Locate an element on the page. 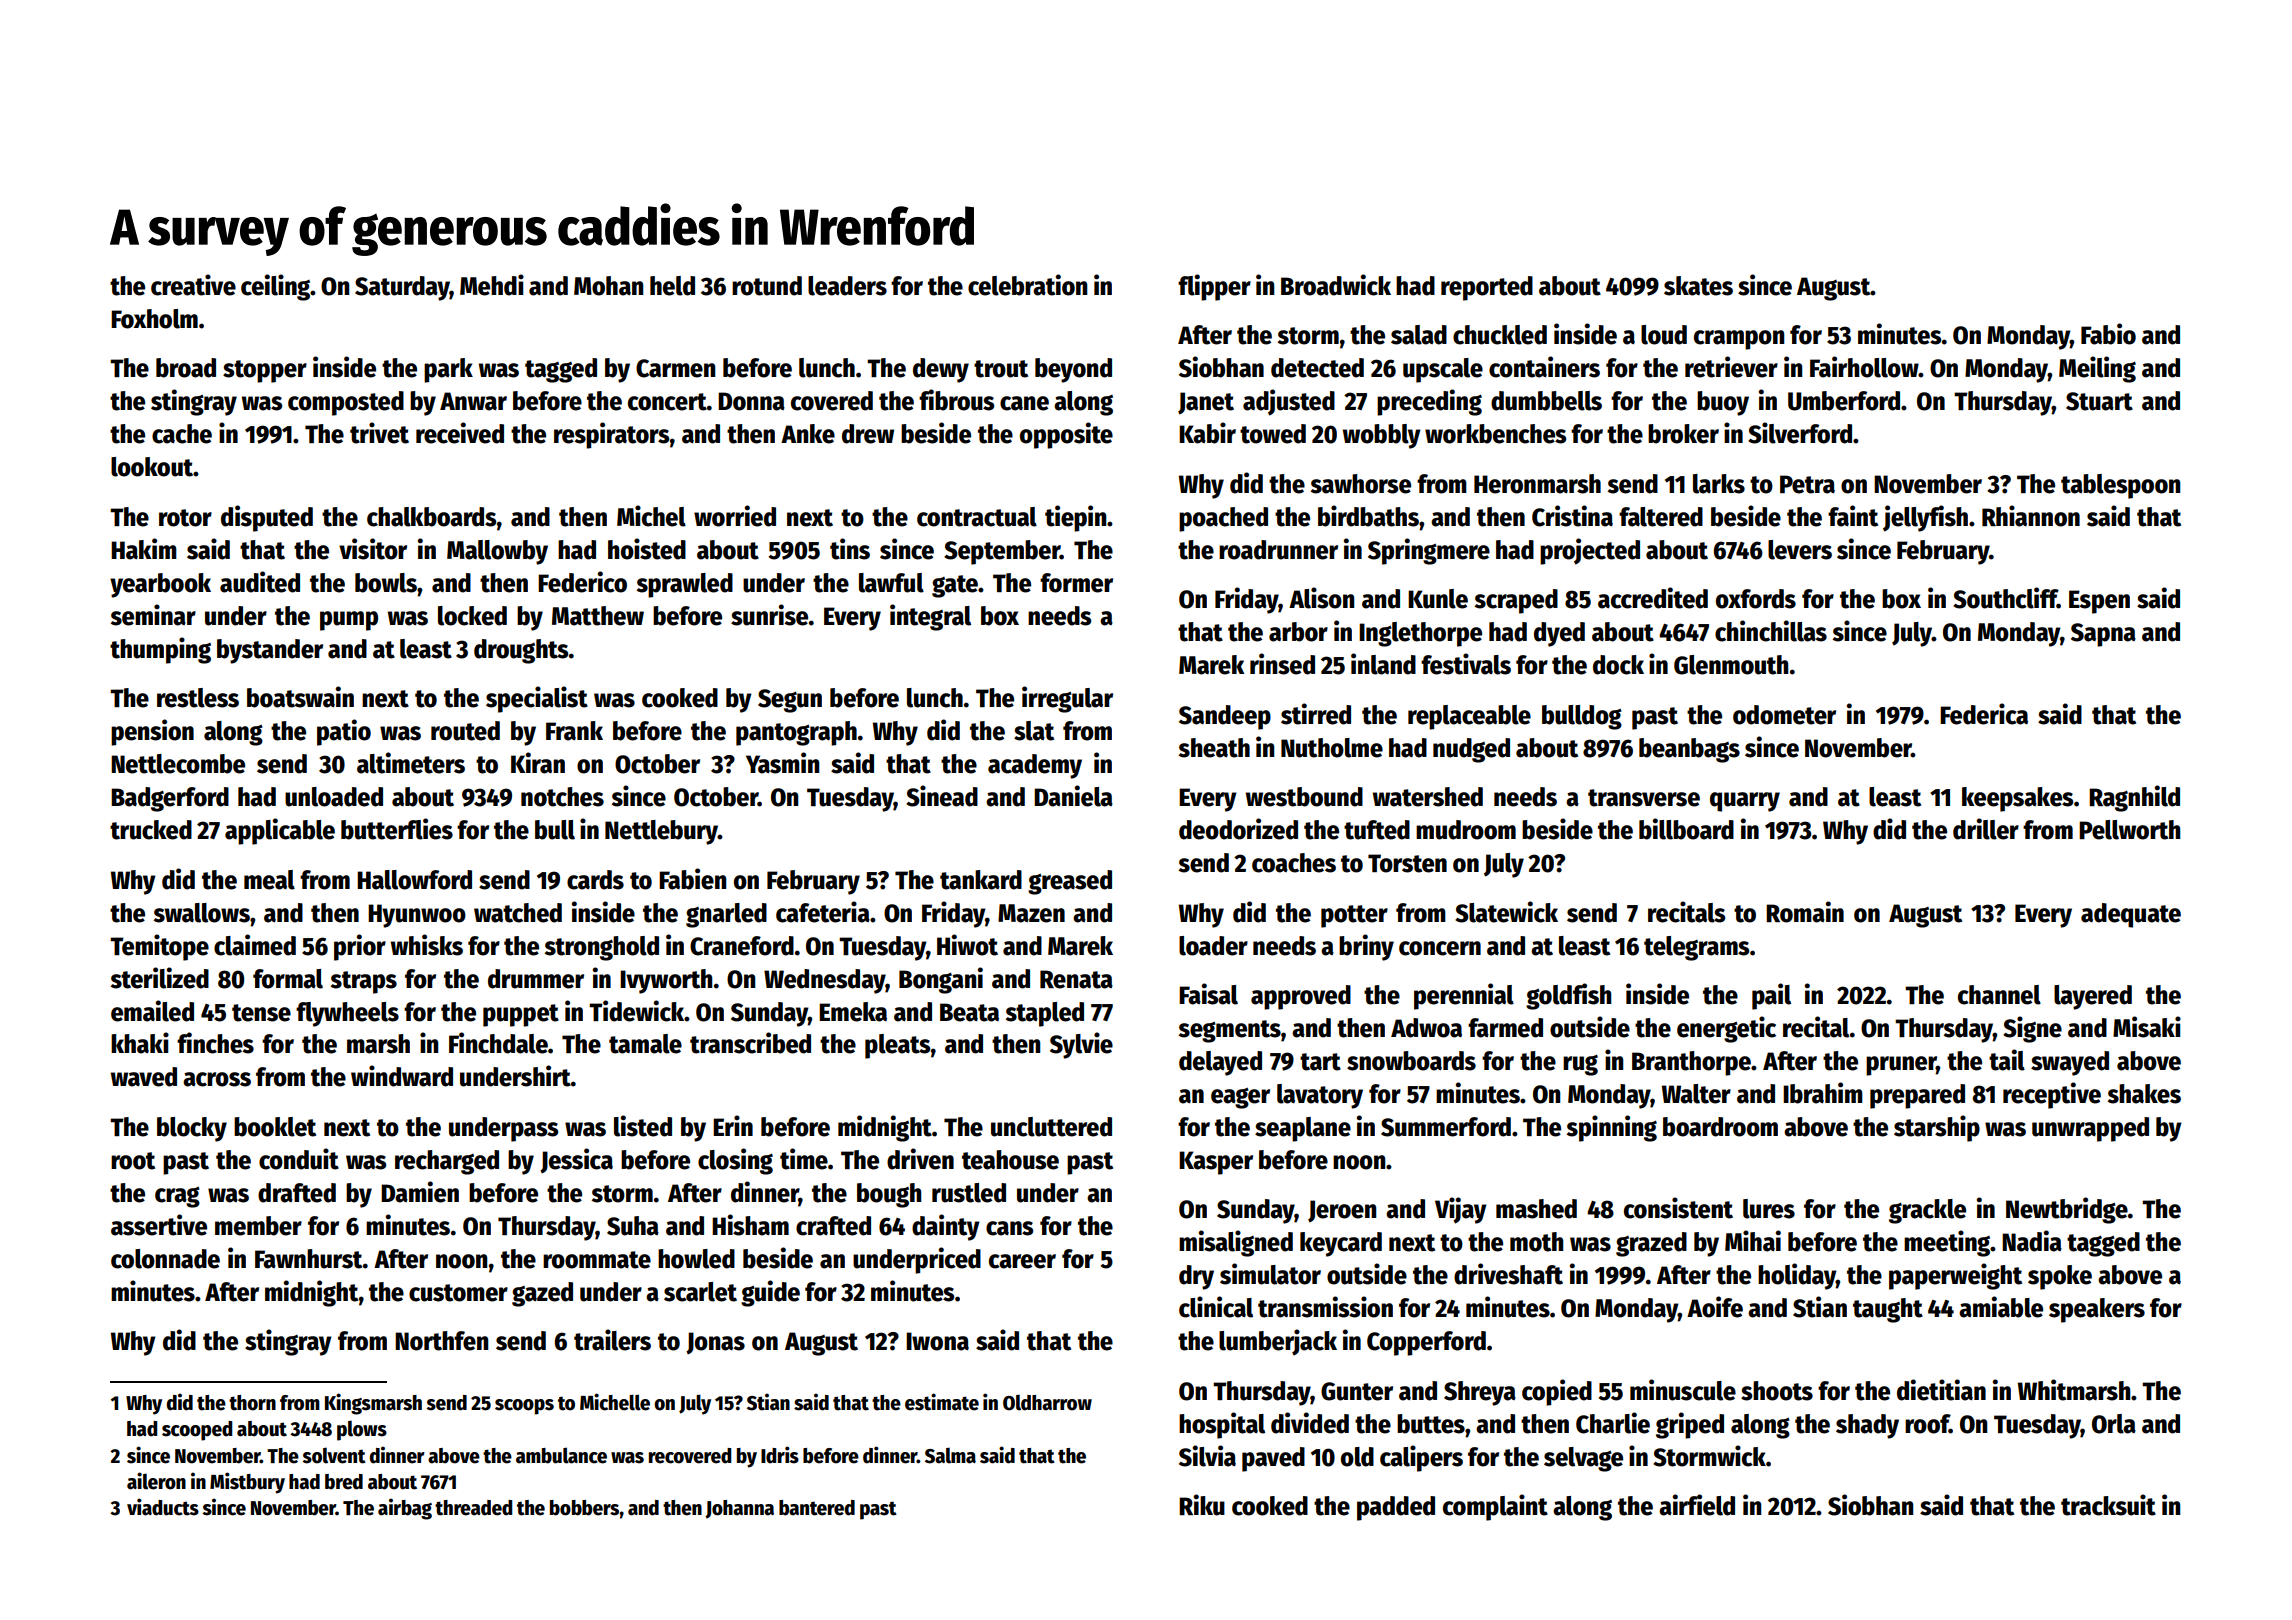 The height and width of the image is (1620, 2292). guide is located at coordinates (770, 1293).
